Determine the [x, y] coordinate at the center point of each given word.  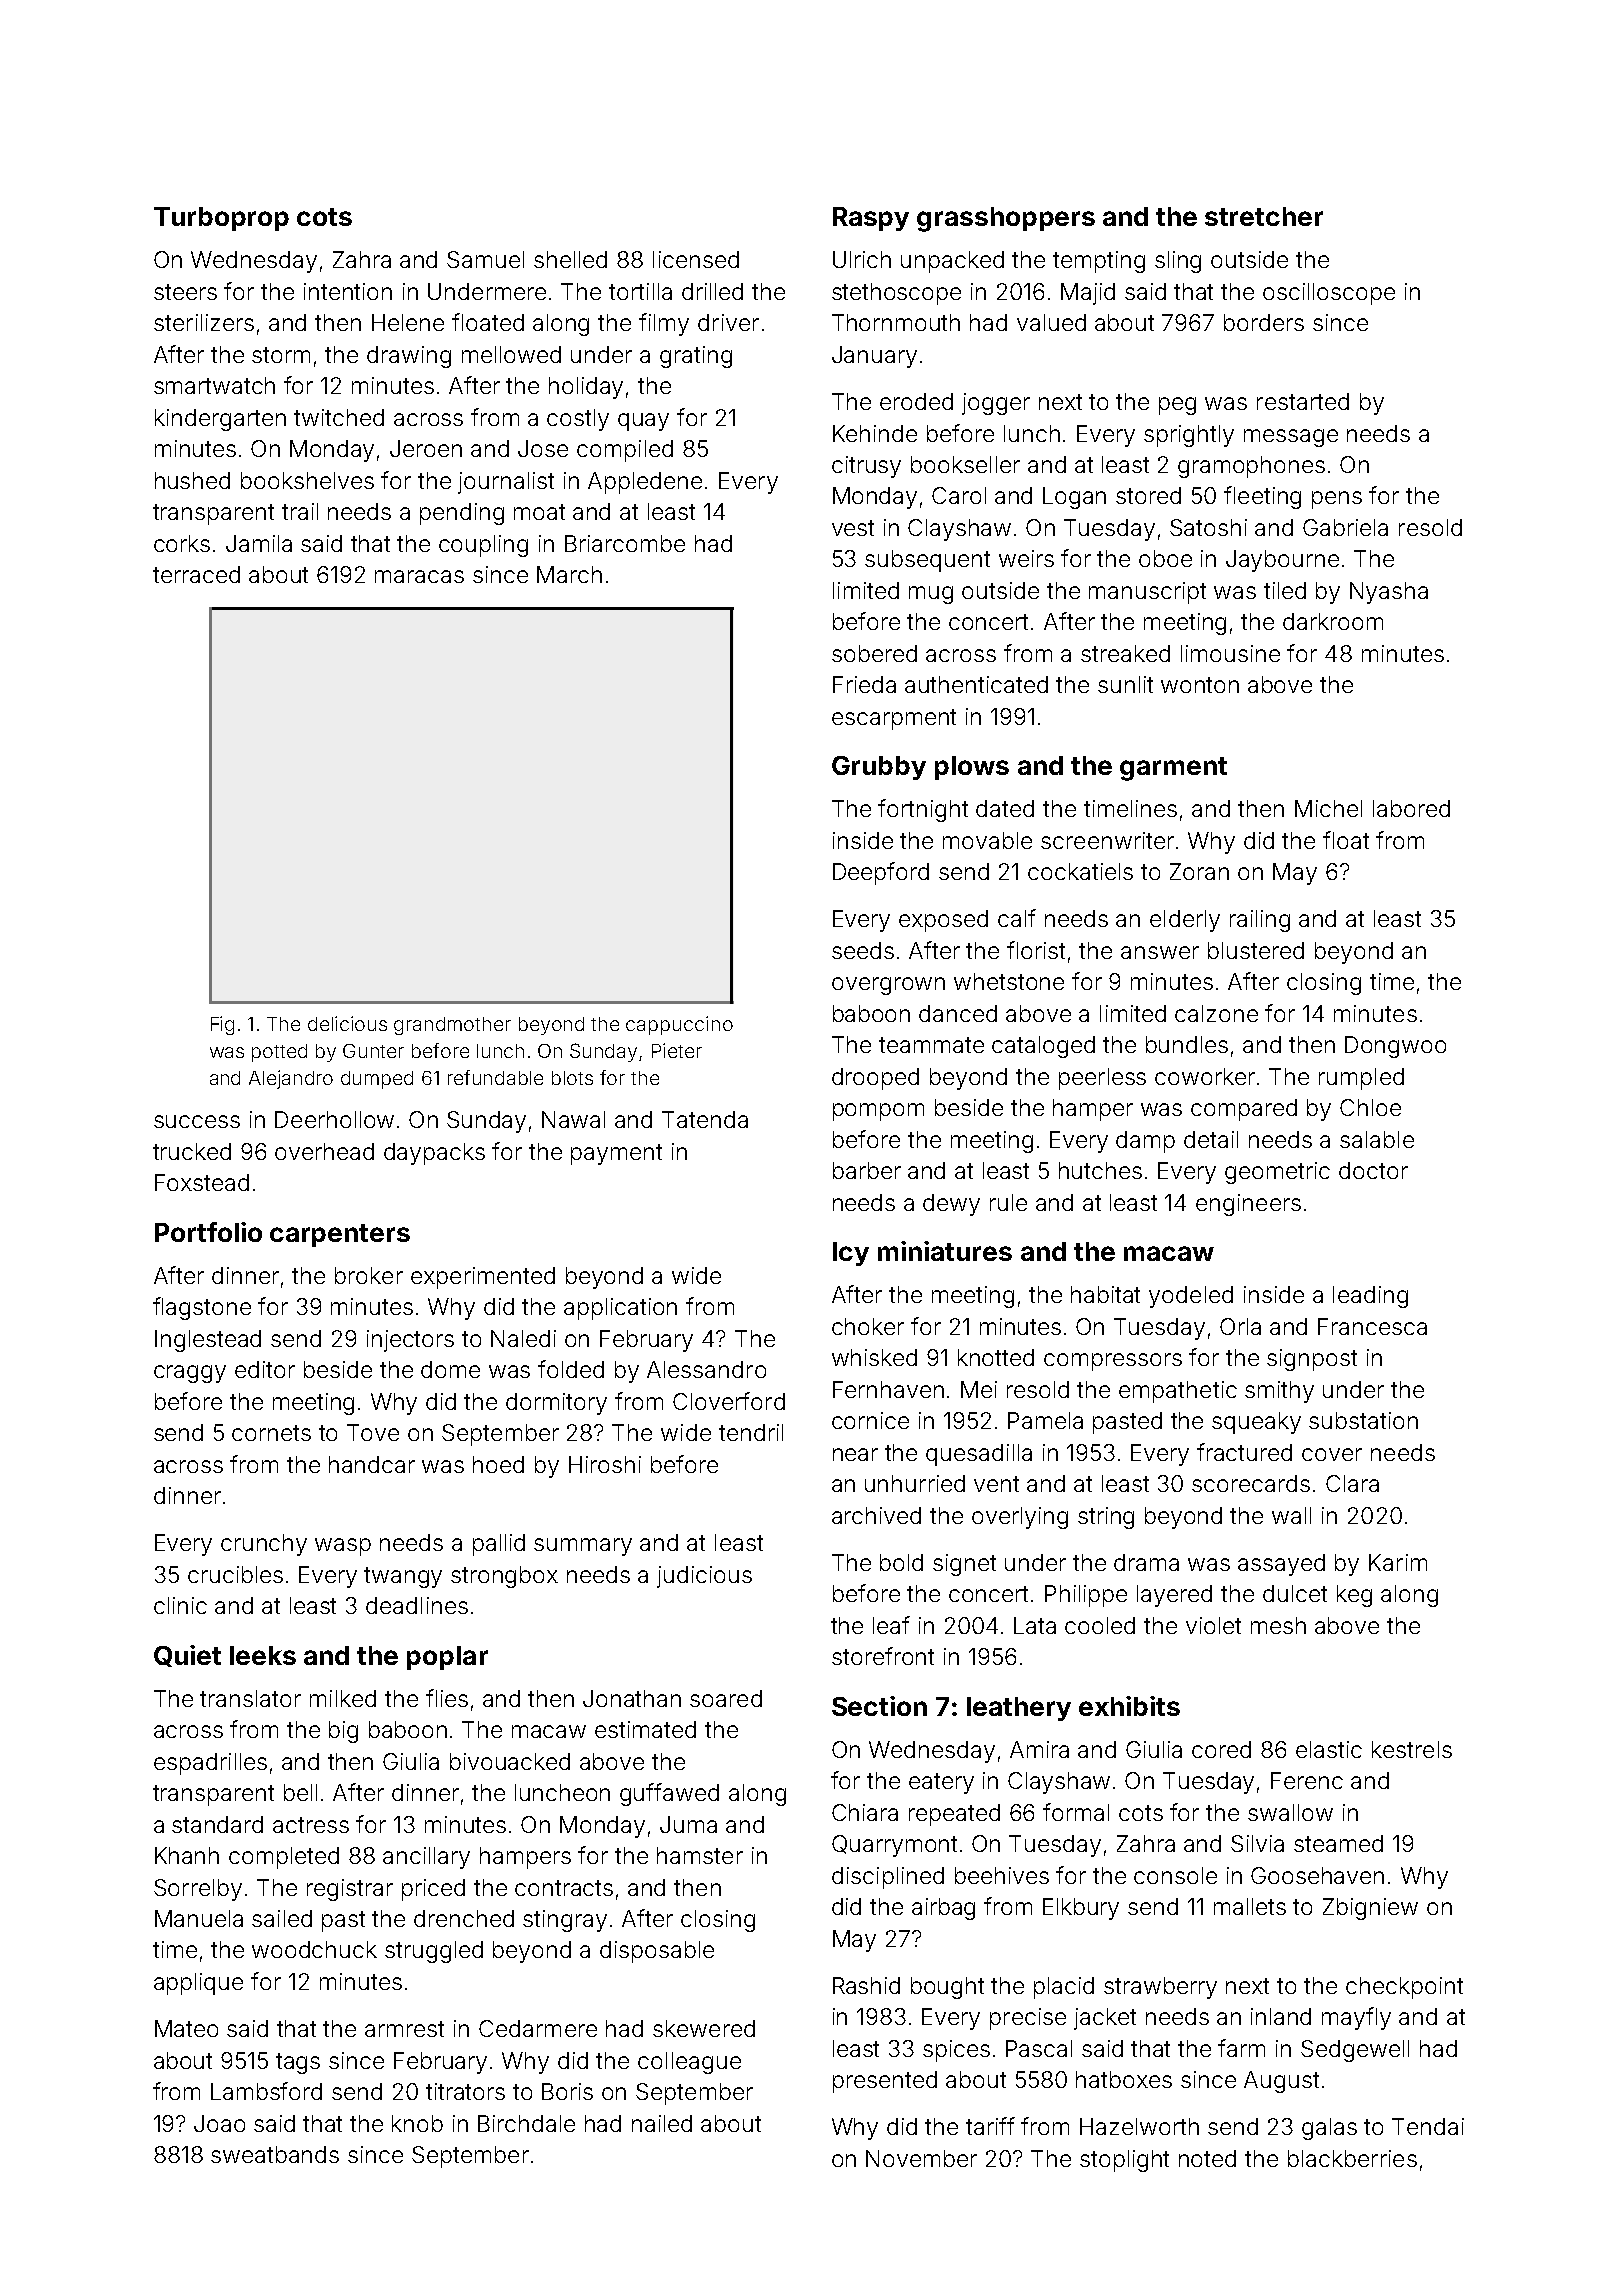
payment [616, 1154]
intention [348, 291]
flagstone [202, 1308]
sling [1178, 262]
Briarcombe [625, 543]
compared [1244, 1110]
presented [885, 2082]
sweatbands [275, 2154]
